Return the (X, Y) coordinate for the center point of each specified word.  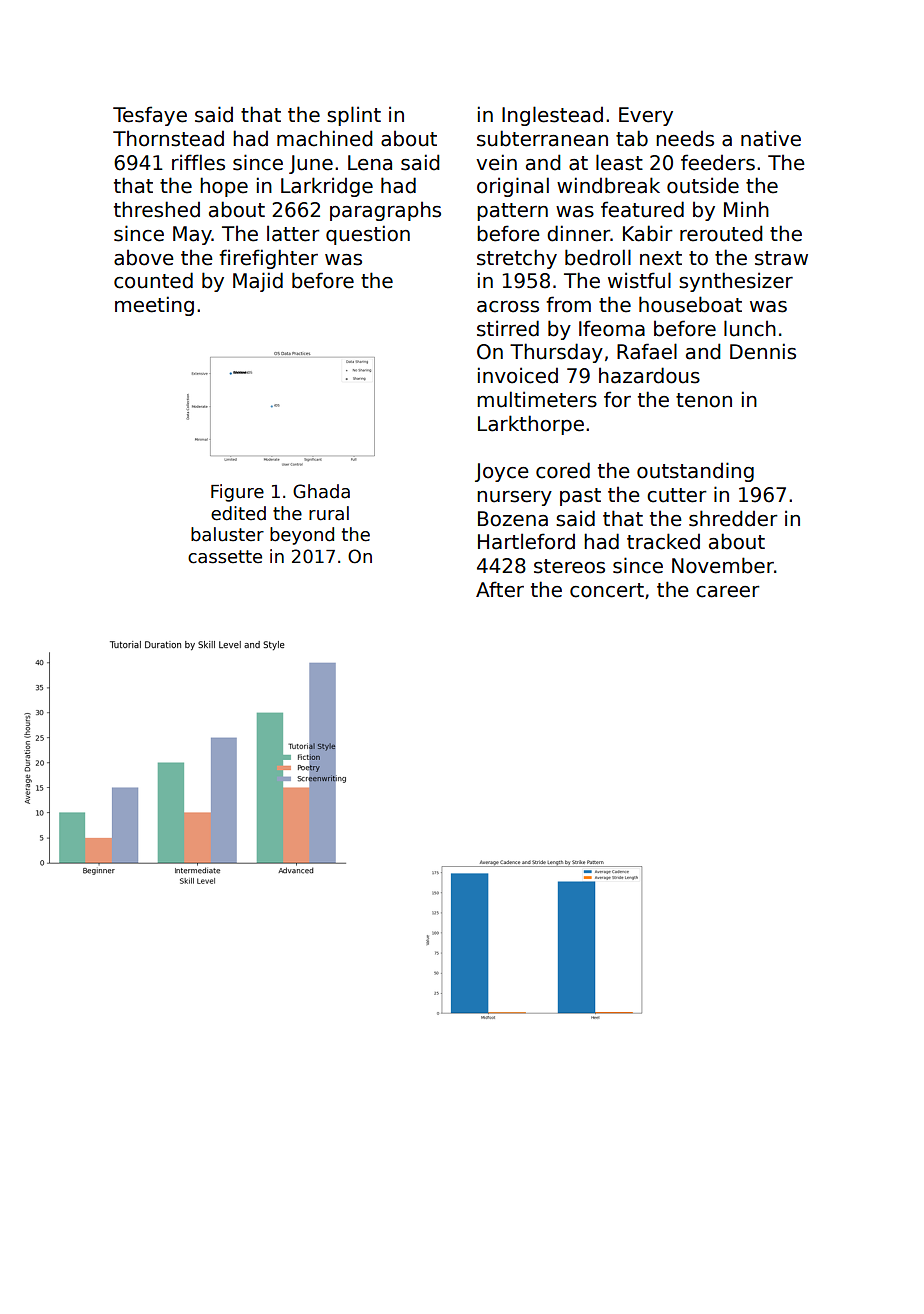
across (508, 307)
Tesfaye (150, 116)
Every (646, 116)
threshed (157, 209)
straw (781, 258)
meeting (154, 306)
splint (354, 116)
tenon (704, 400)
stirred (508, 328)
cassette (225, 557)
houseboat (690, 304)
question (368, 235)
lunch (750, 328)
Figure (237, 493)
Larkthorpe (531, 425)
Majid (258, 282)
